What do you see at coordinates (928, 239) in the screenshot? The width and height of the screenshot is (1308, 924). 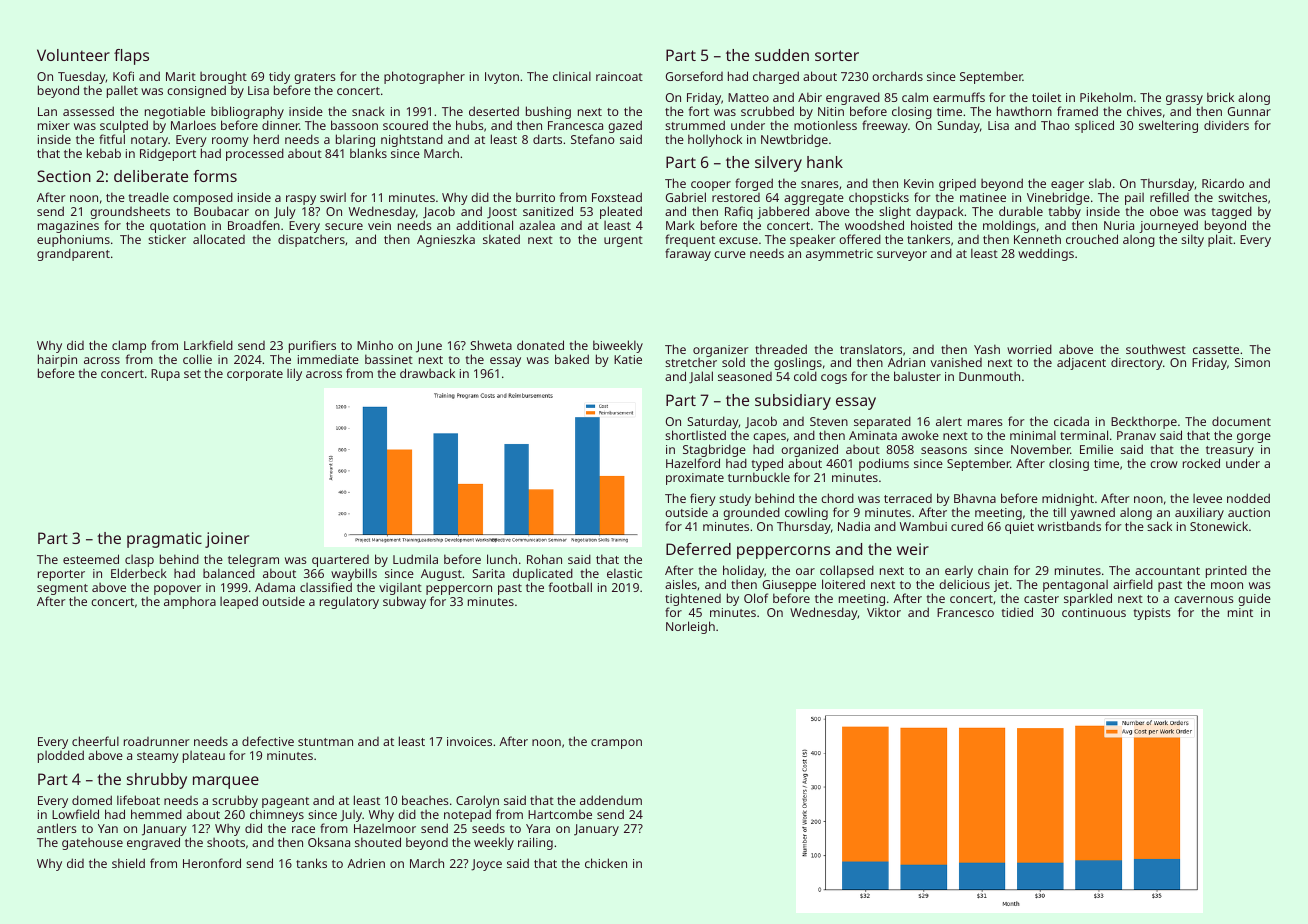 I see `tankers` at bounding box center [928, 239].
